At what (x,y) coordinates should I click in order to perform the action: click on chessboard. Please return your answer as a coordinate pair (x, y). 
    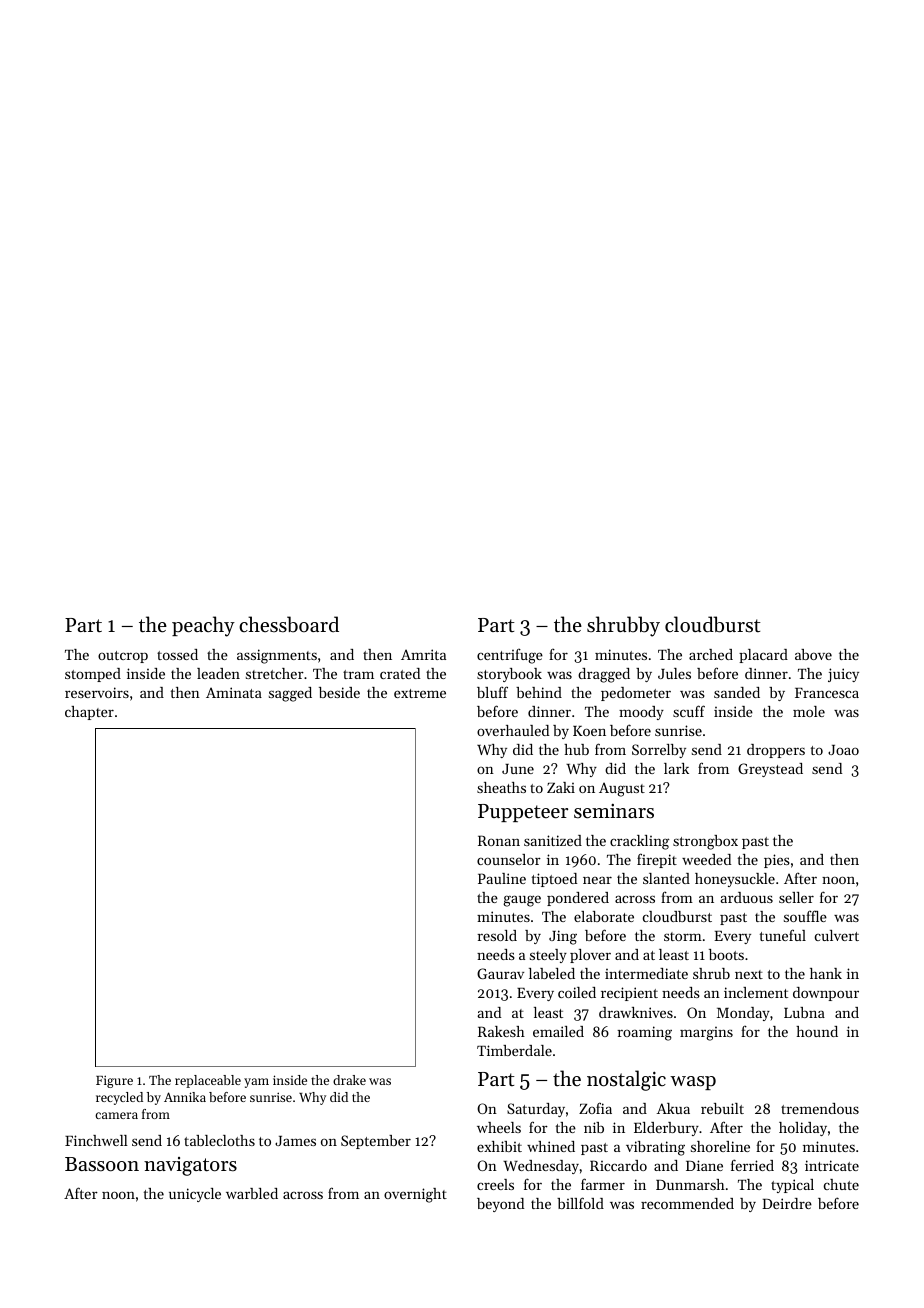
    Looking at the image, I should click on (289, 624).
